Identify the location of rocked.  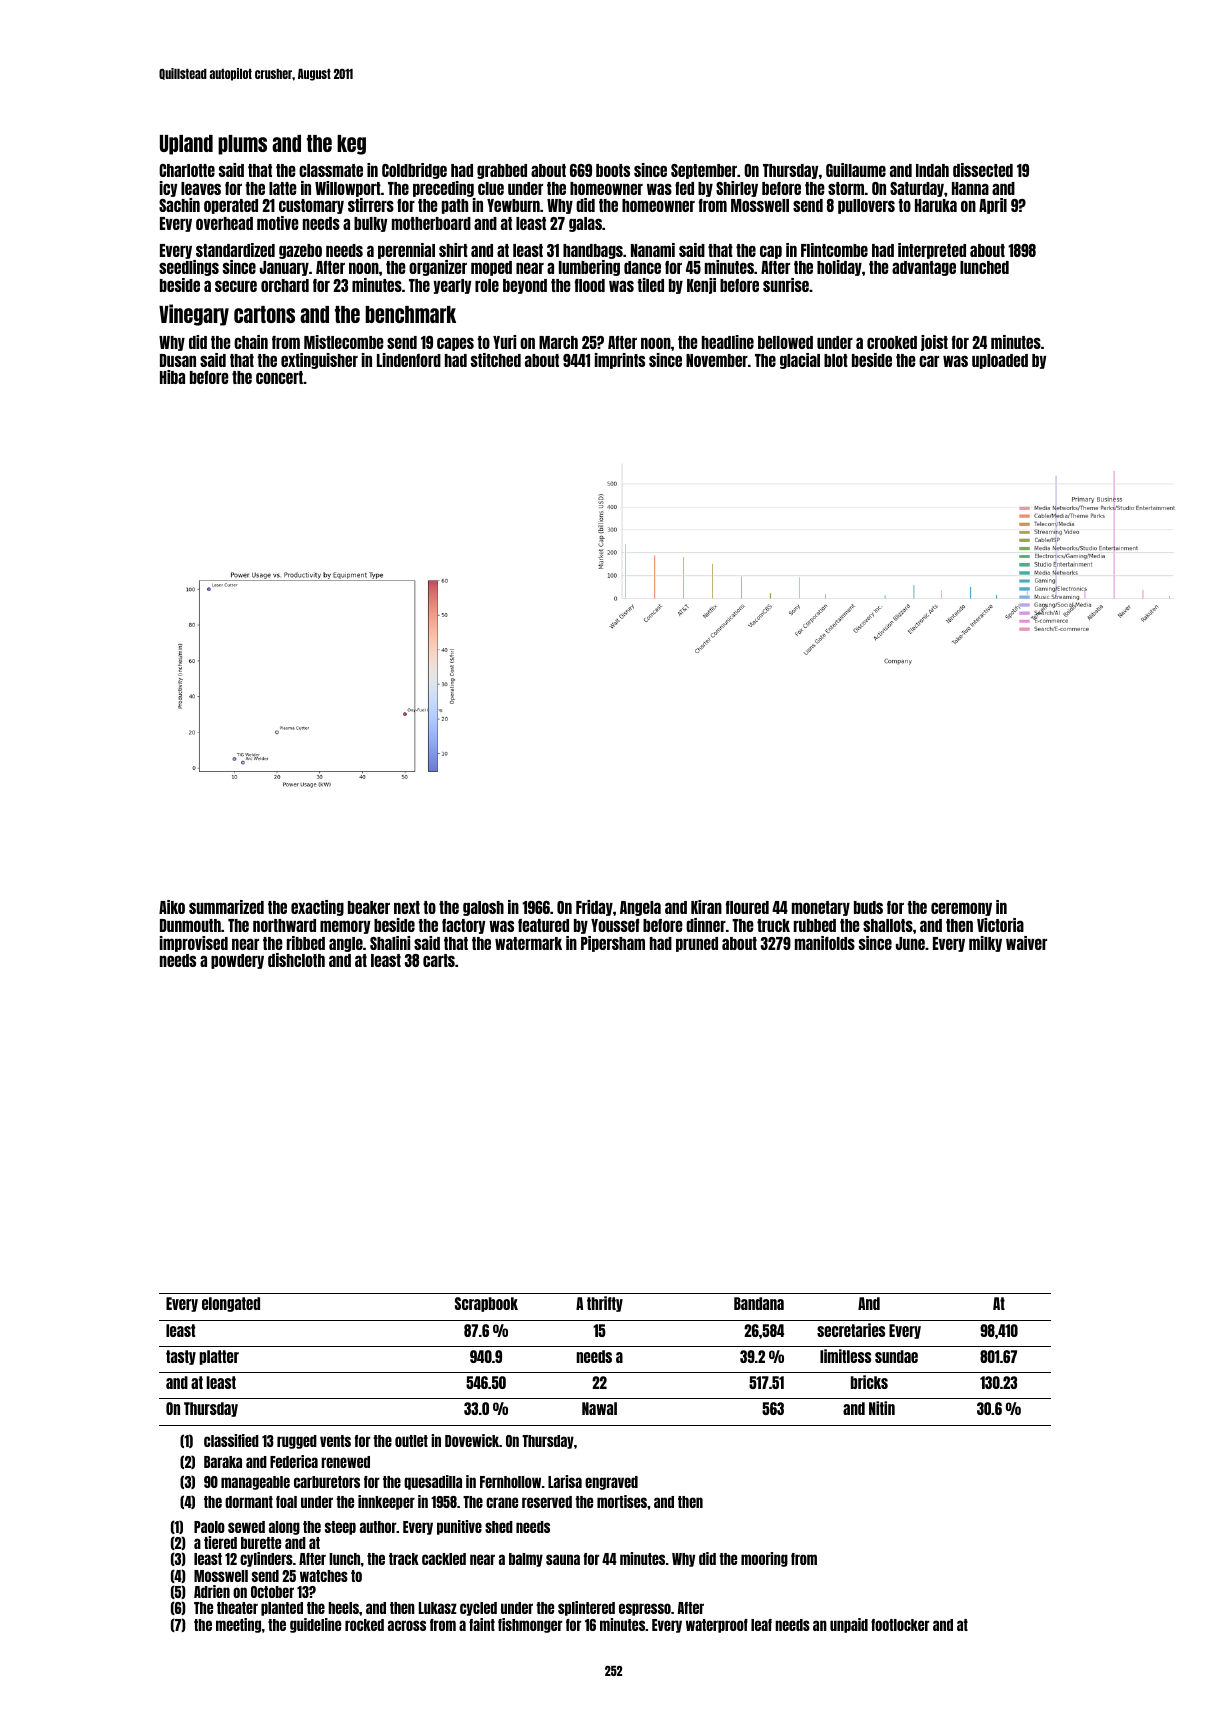
(364, 1625).
